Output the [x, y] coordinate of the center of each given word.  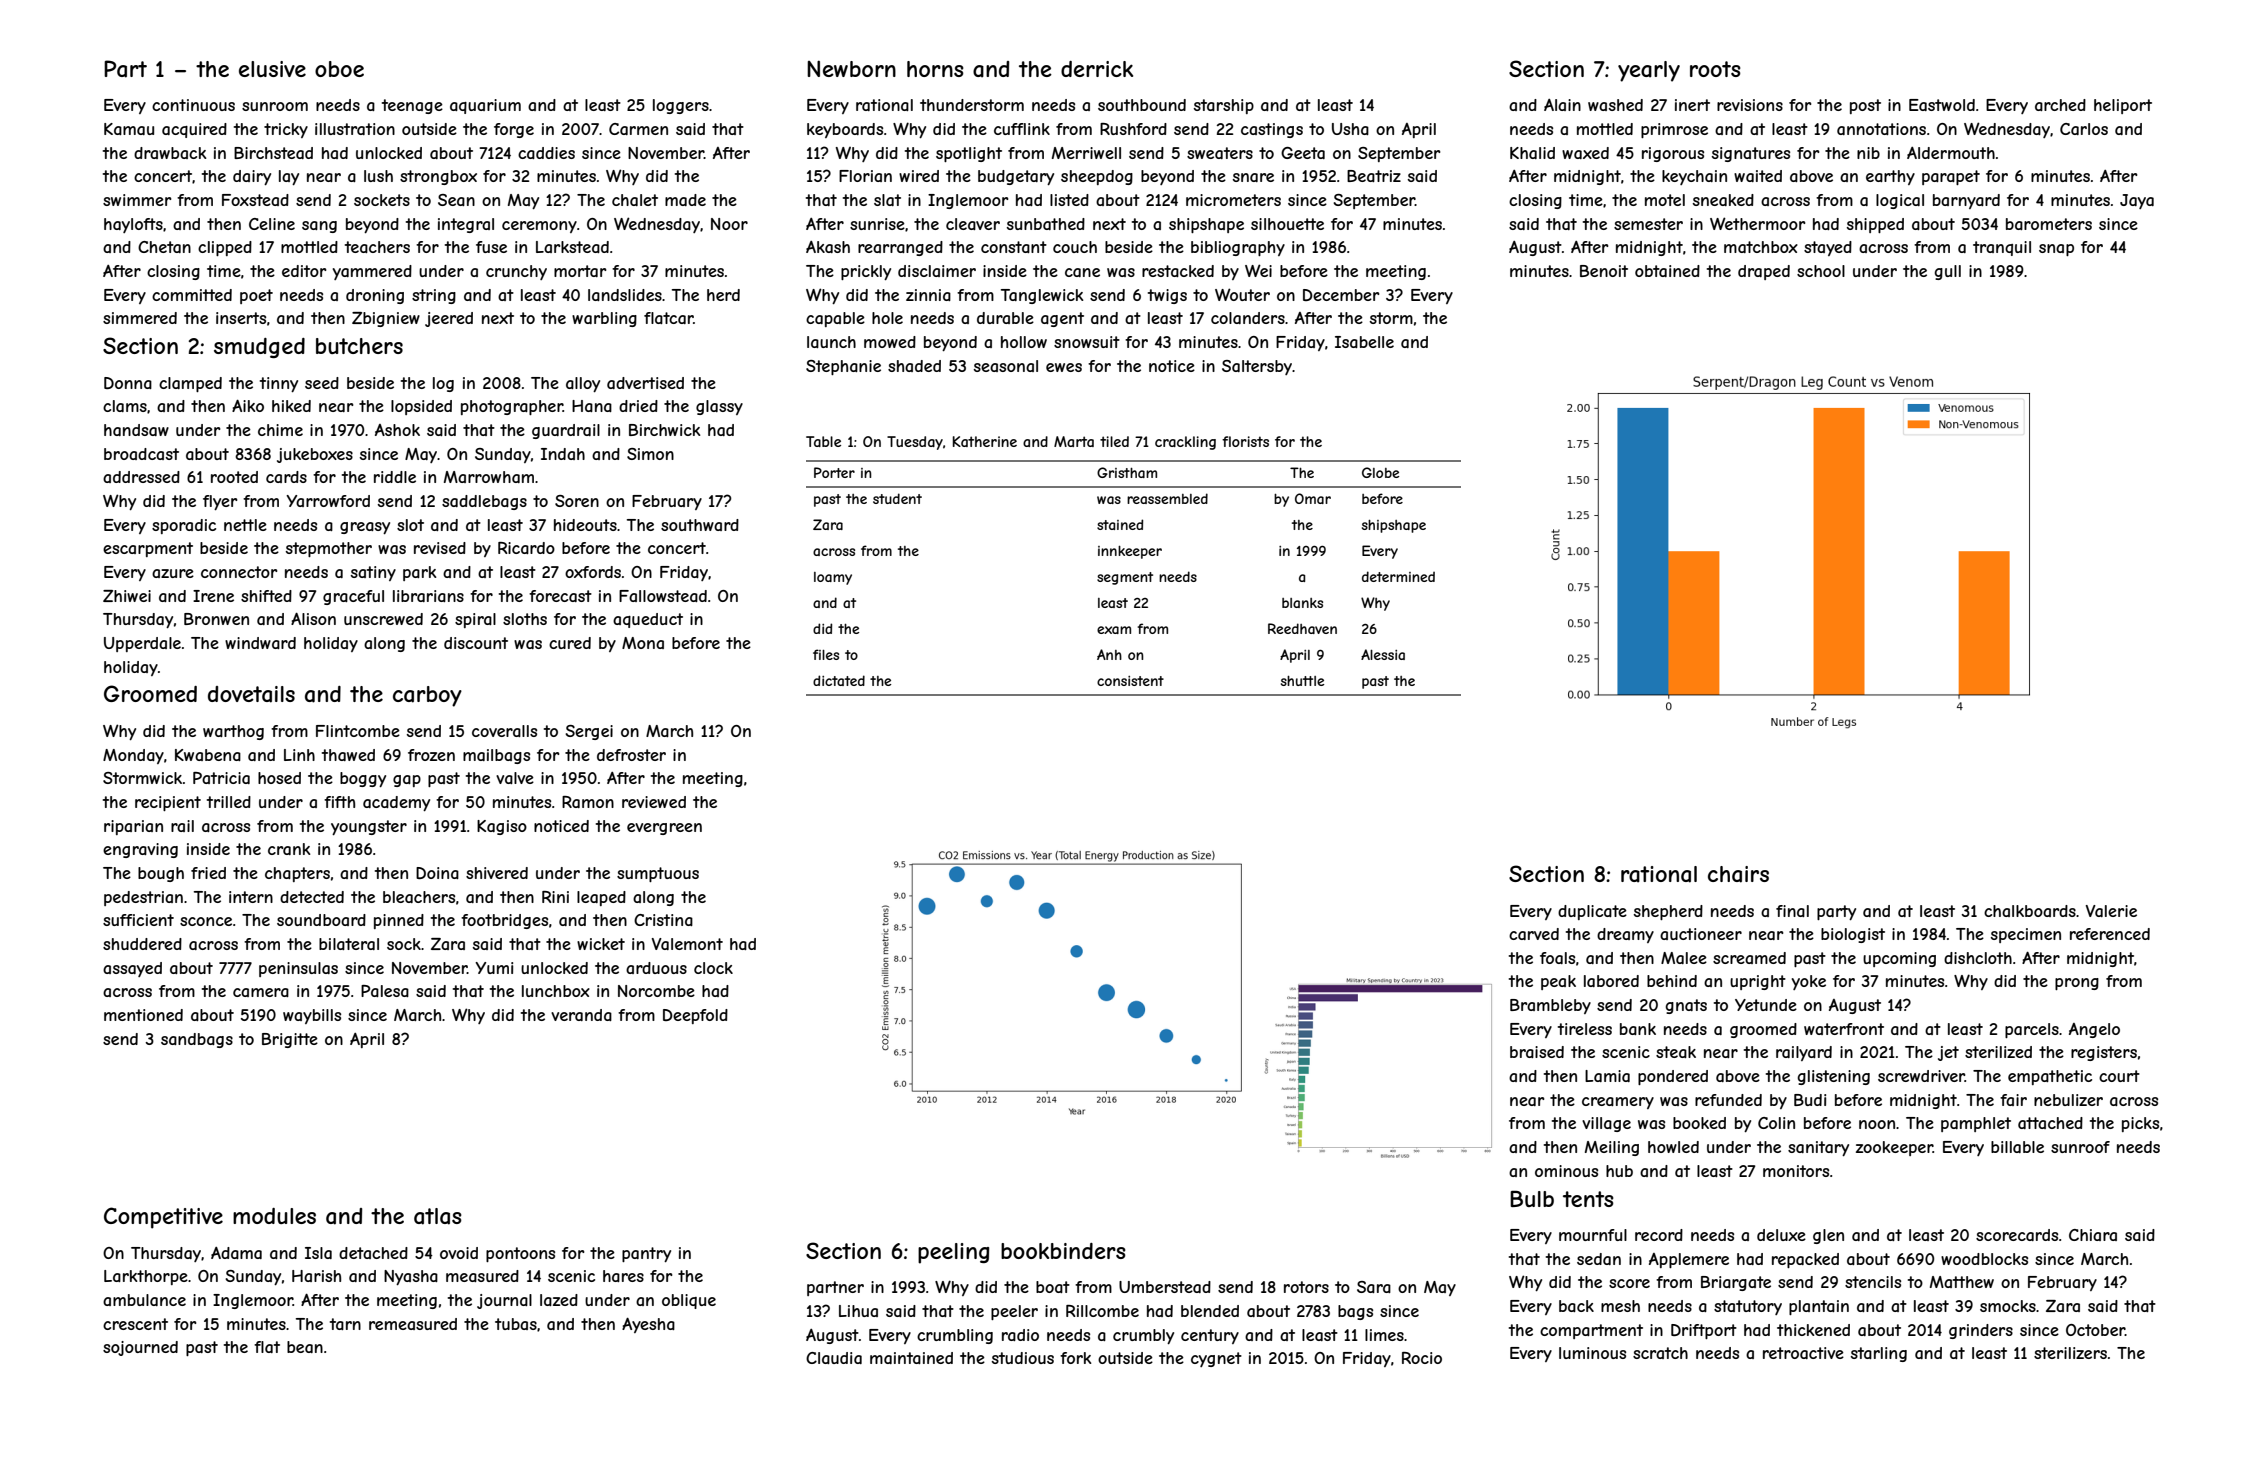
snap [2056, 250]
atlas [438, 1216]
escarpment [148, 549]
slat [887, 200]
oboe [339, 69]
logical [1900, 201]
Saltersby [1257, 367]
